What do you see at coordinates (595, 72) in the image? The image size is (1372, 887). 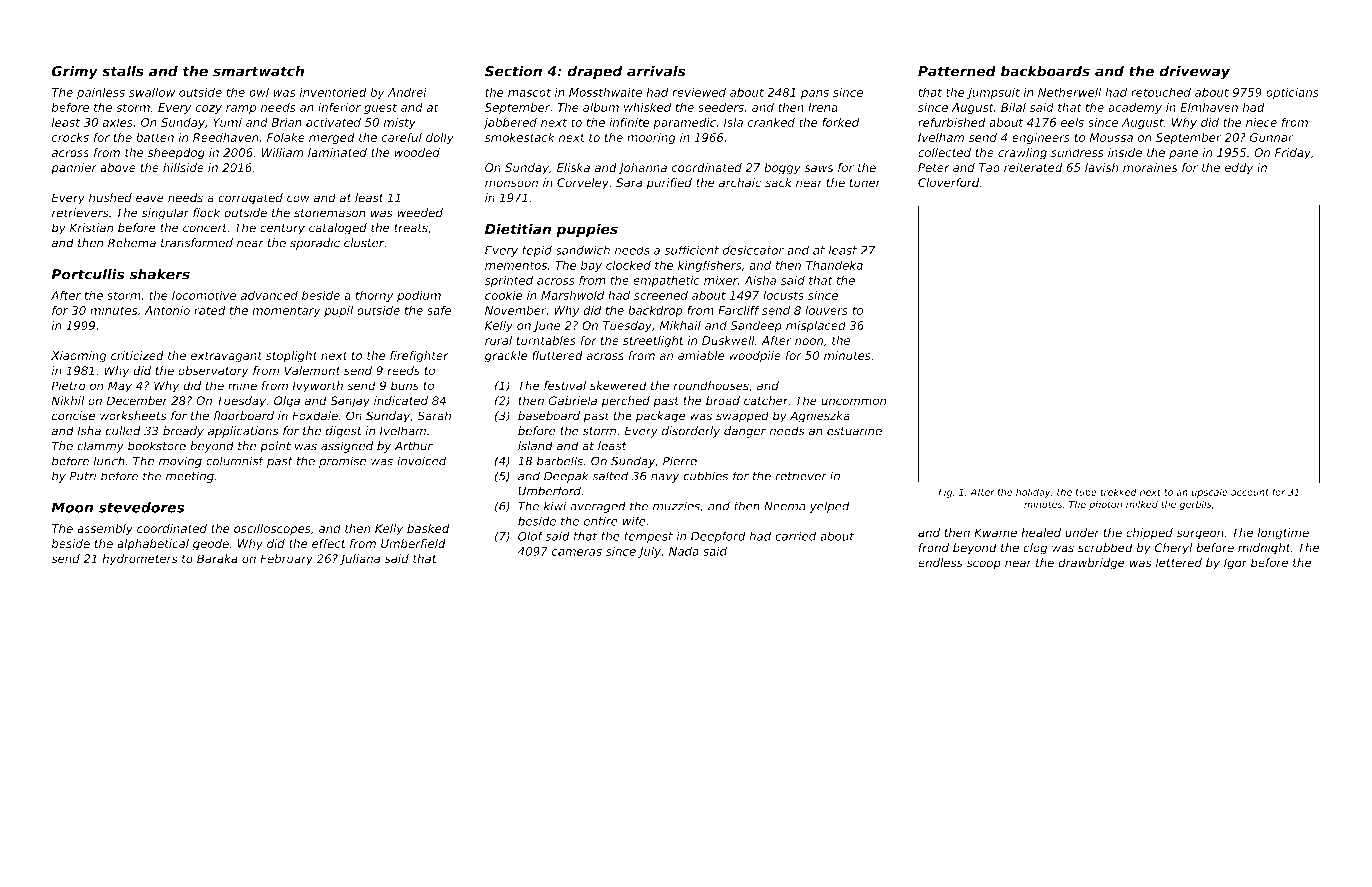 I see `draped` at bounding box center [595, 72].
